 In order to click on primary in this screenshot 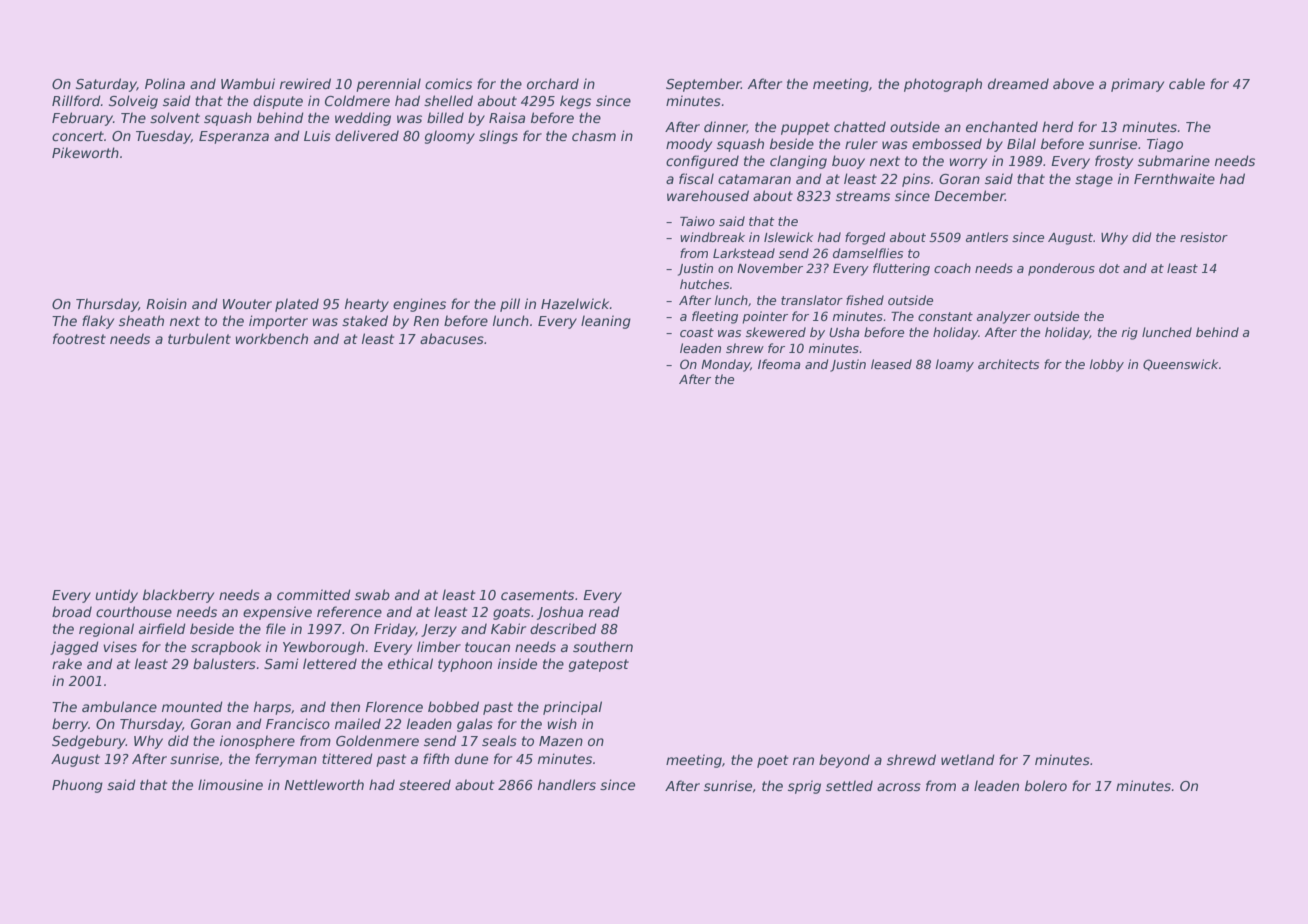, I will do `click(1137, 85)`.
